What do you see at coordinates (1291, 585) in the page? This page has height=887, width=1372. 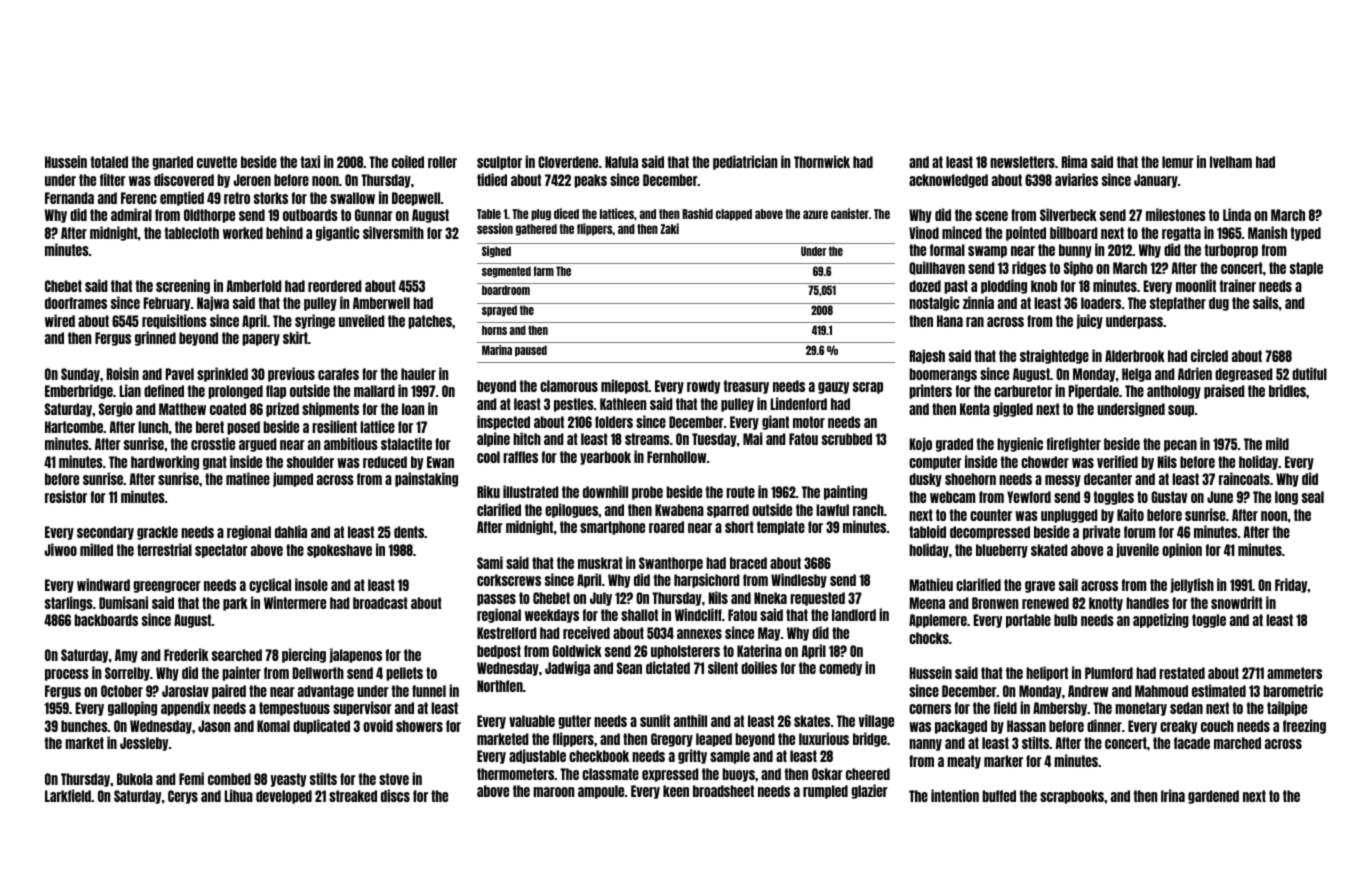 I see `Friday` at bounding box center [1291, 585].
